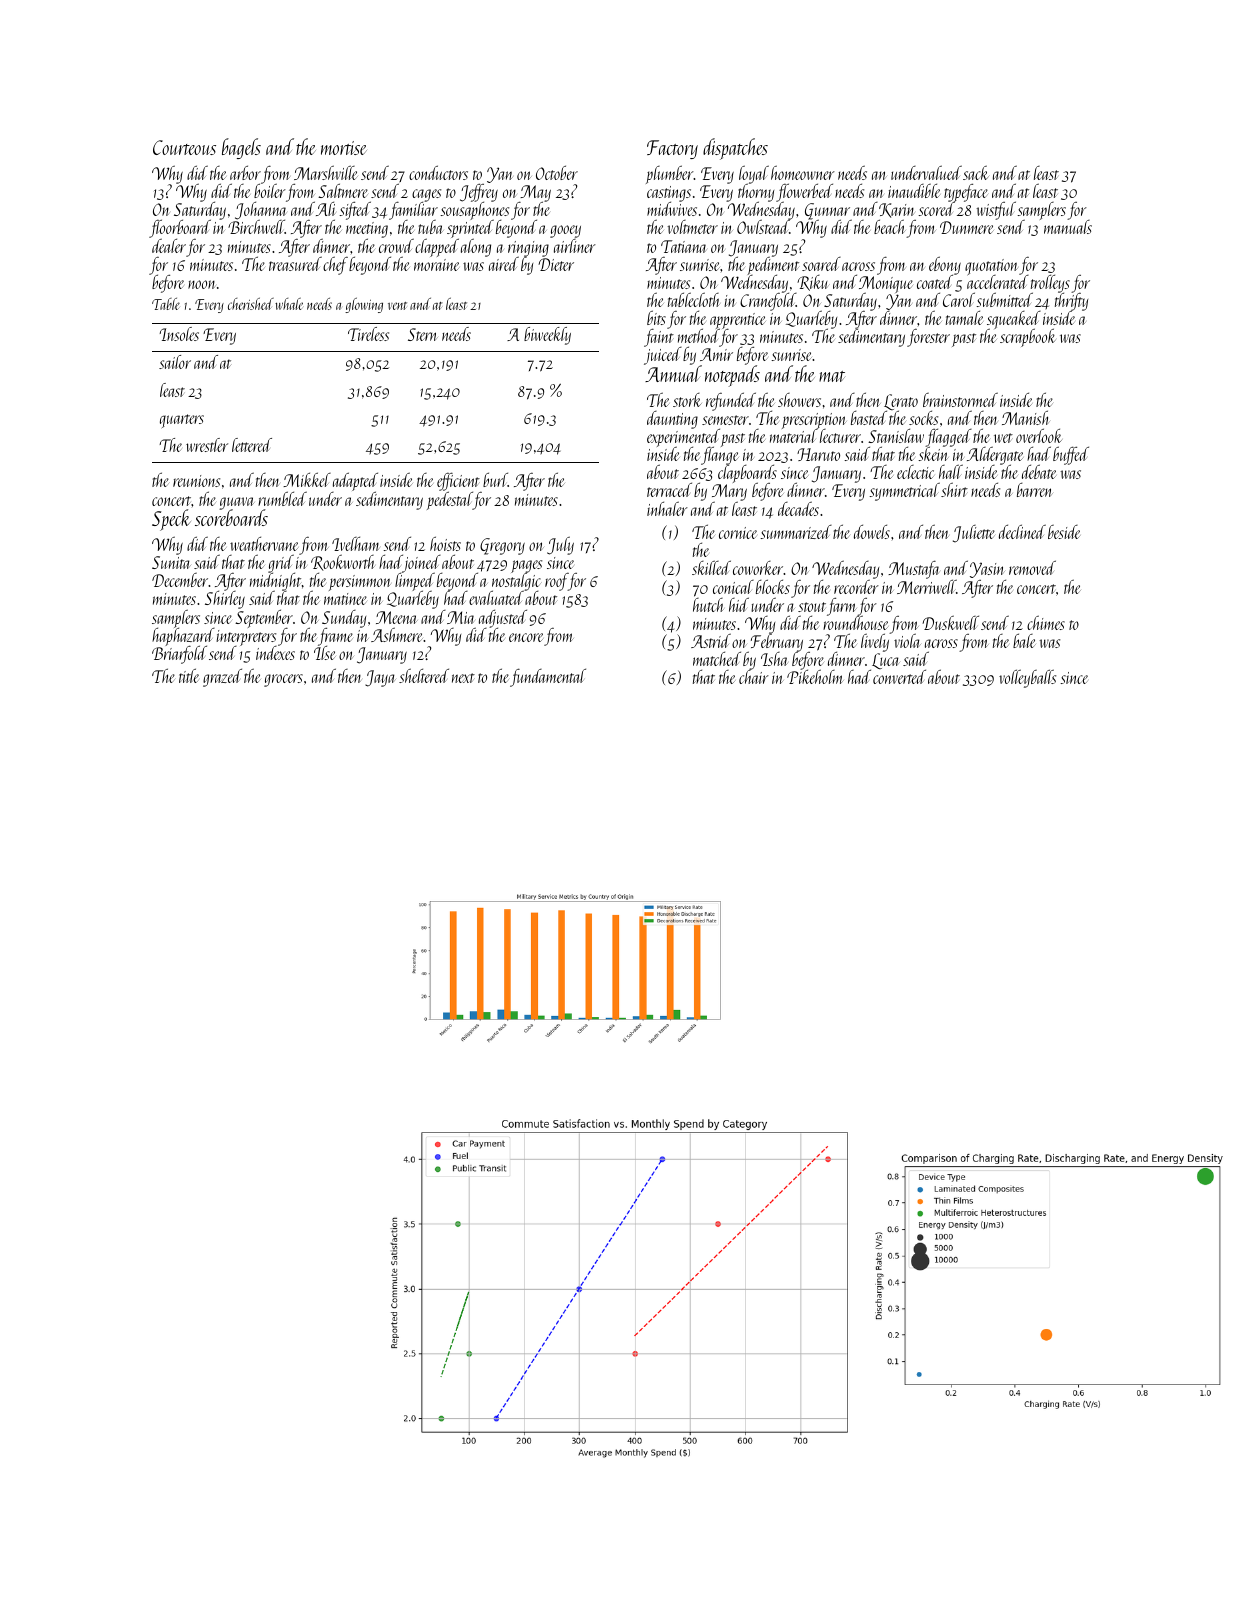 The image size is (1246, 1613). I want to click on Factory, so click(672, 149).
